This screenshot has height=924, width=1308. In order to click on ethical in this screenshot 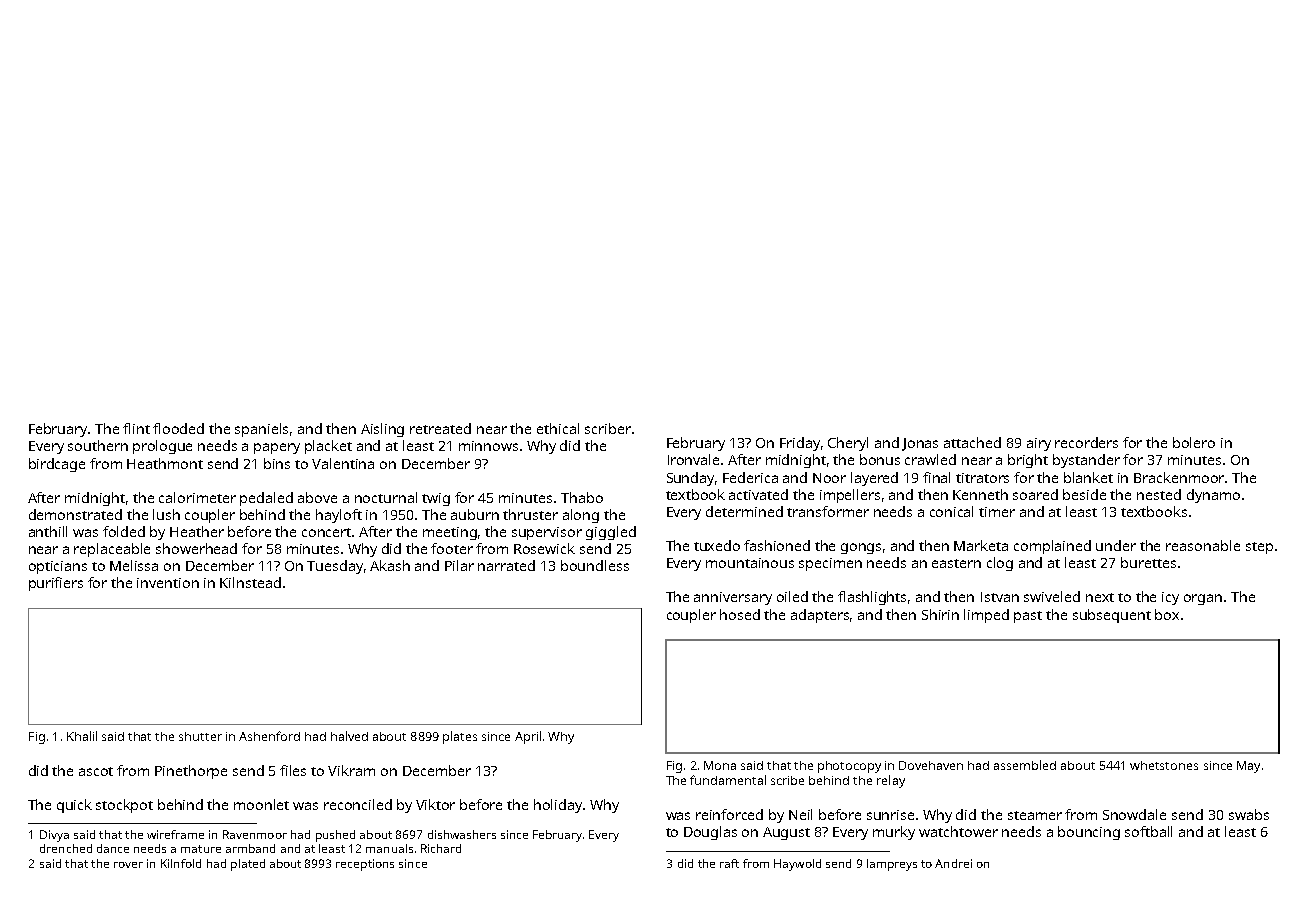, I will do `click(558, 428)`.
